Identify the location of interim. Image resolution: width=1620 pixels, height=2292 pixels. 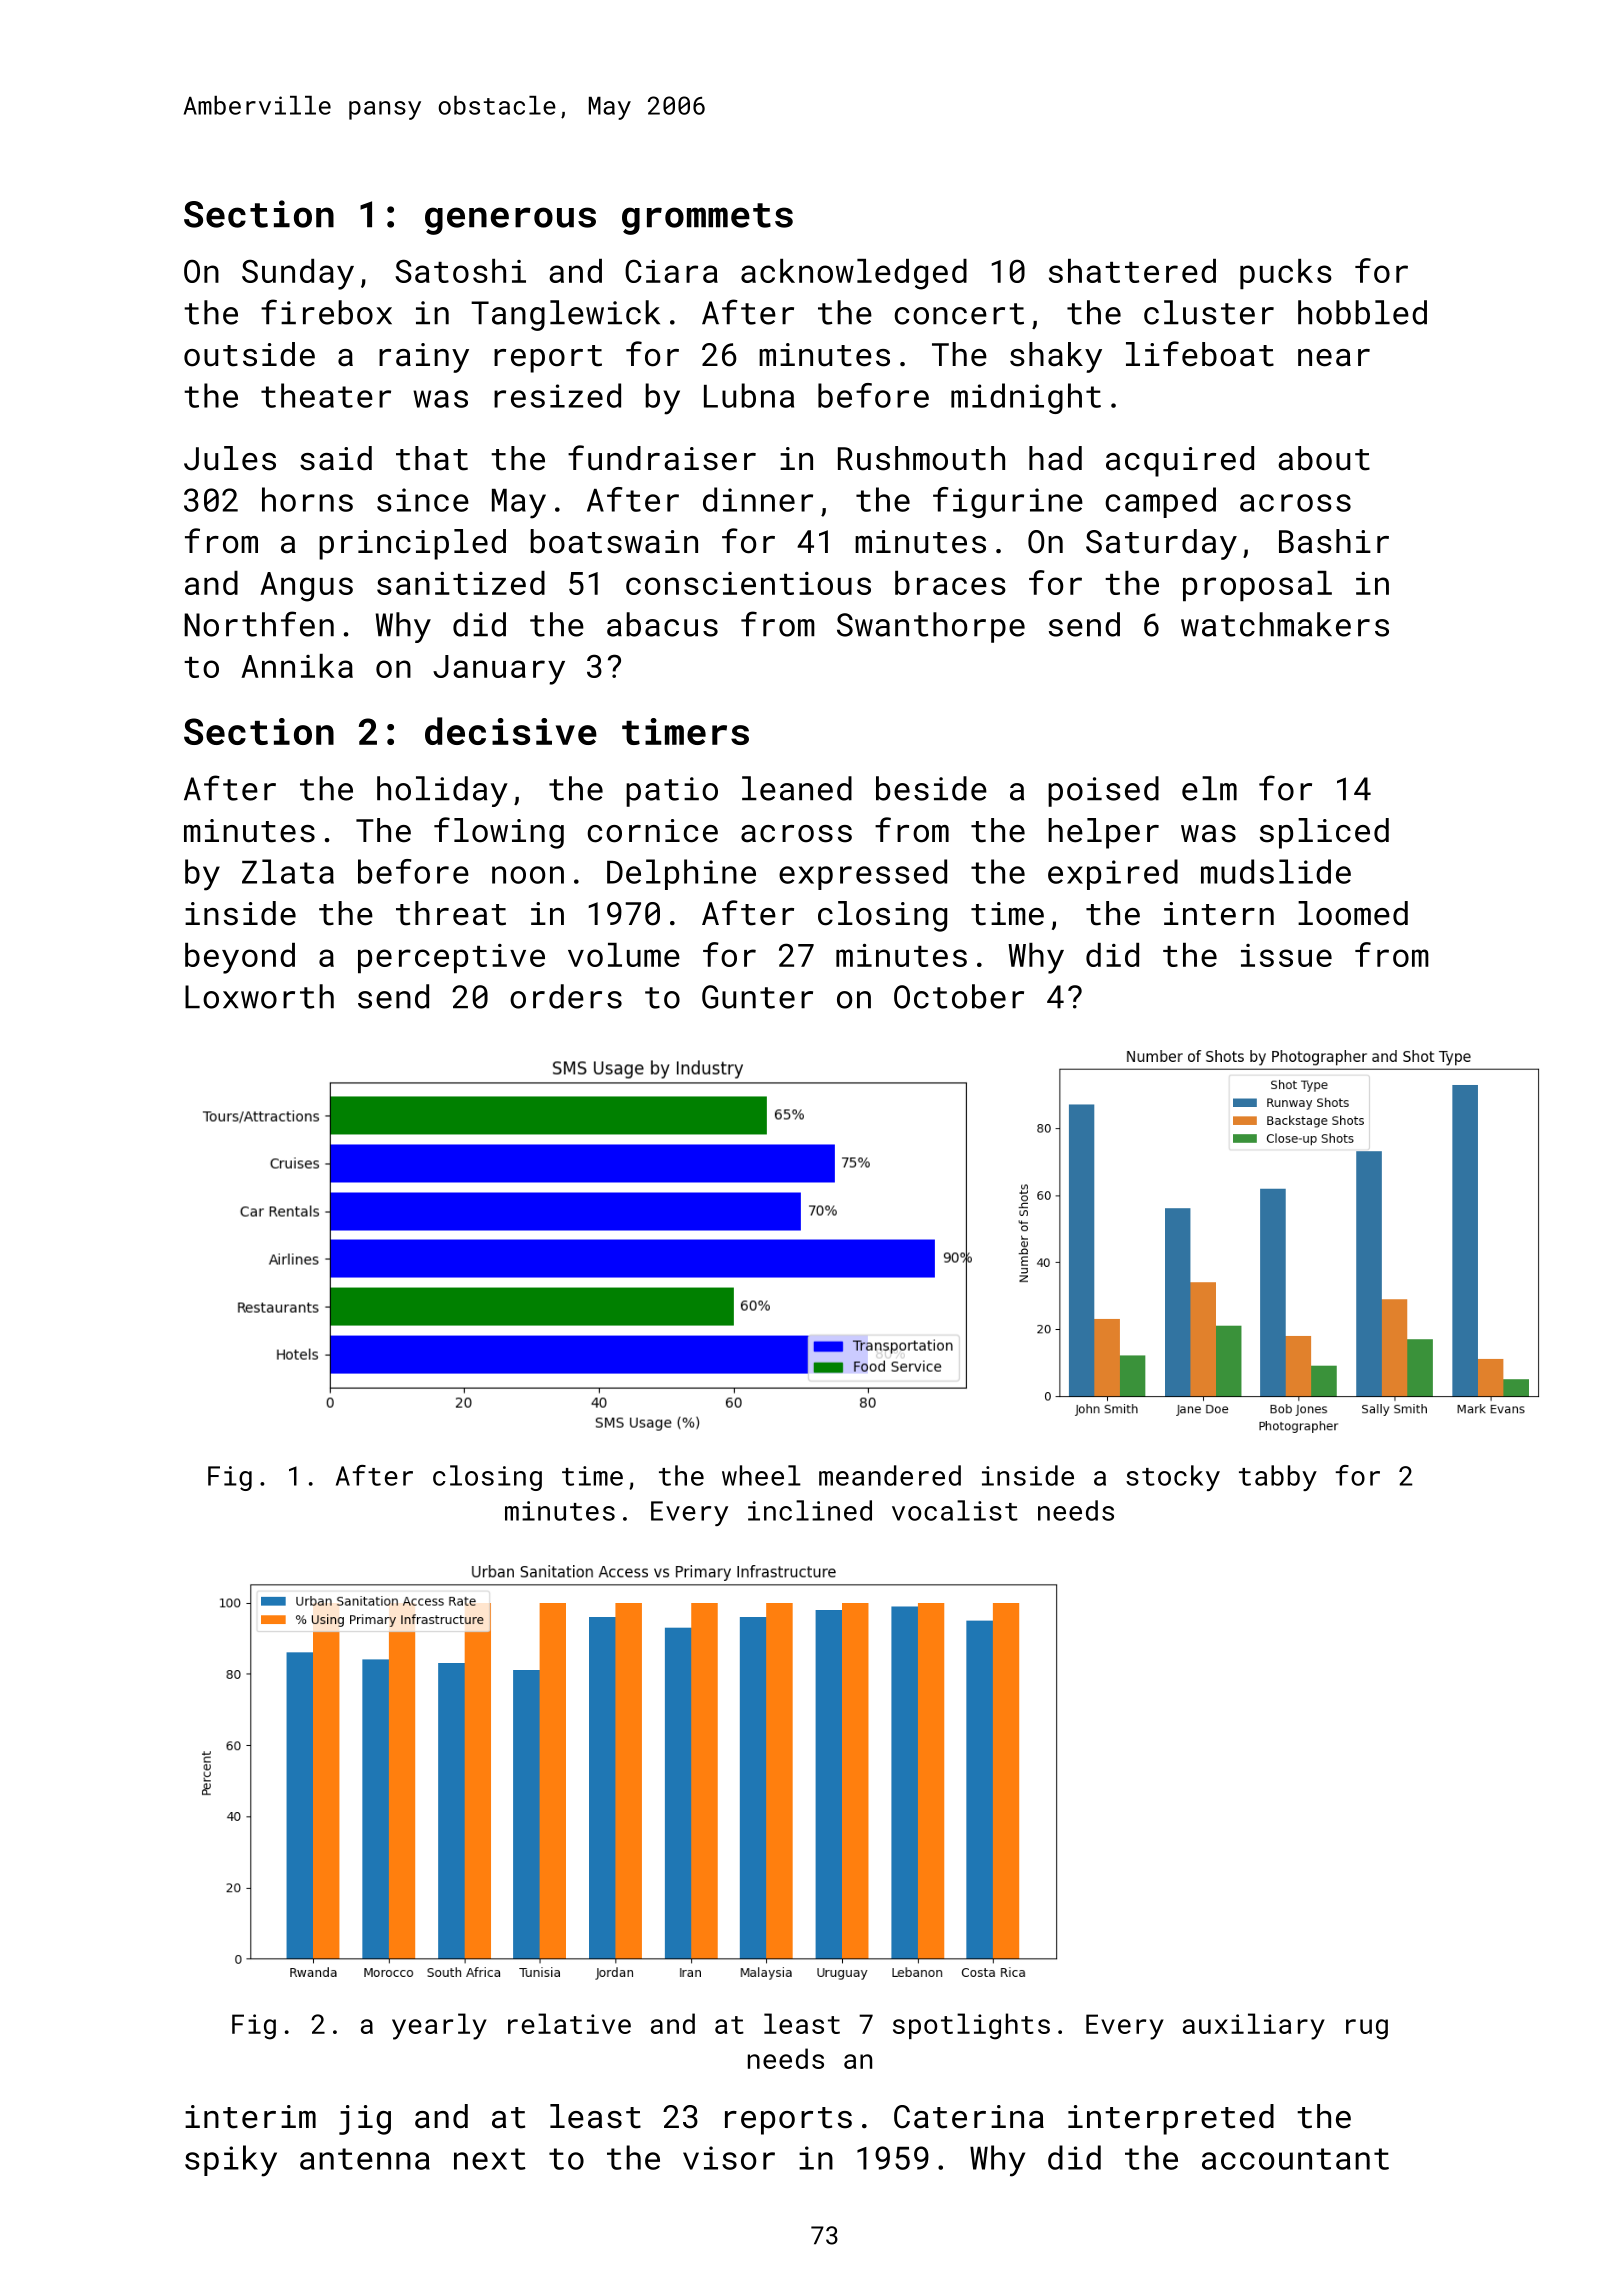
(250, 2117).
